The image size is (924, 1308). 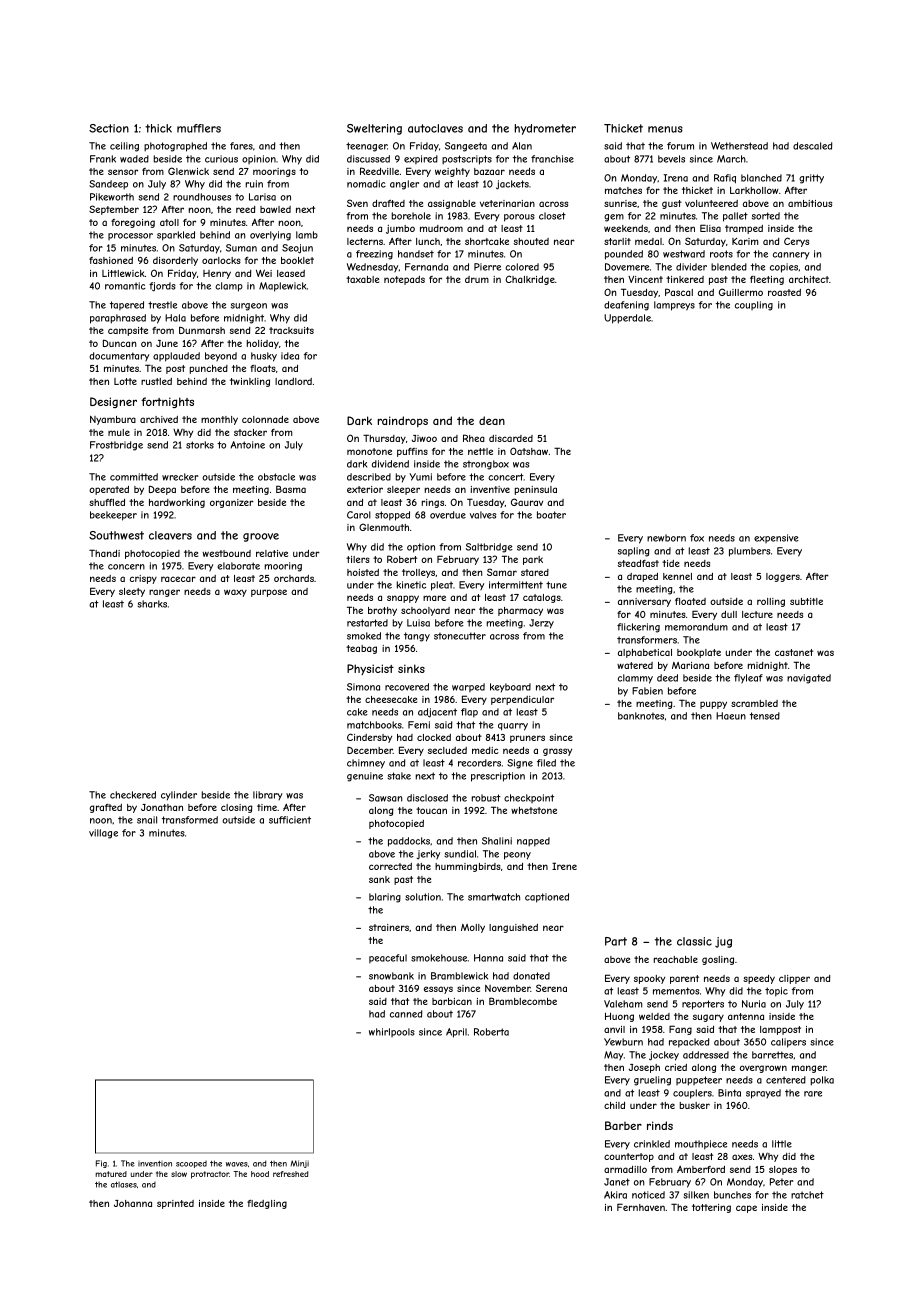 What do you see at coordinates (665, 129) in the image?
I see `menus` at bounding box center [665, 129].
